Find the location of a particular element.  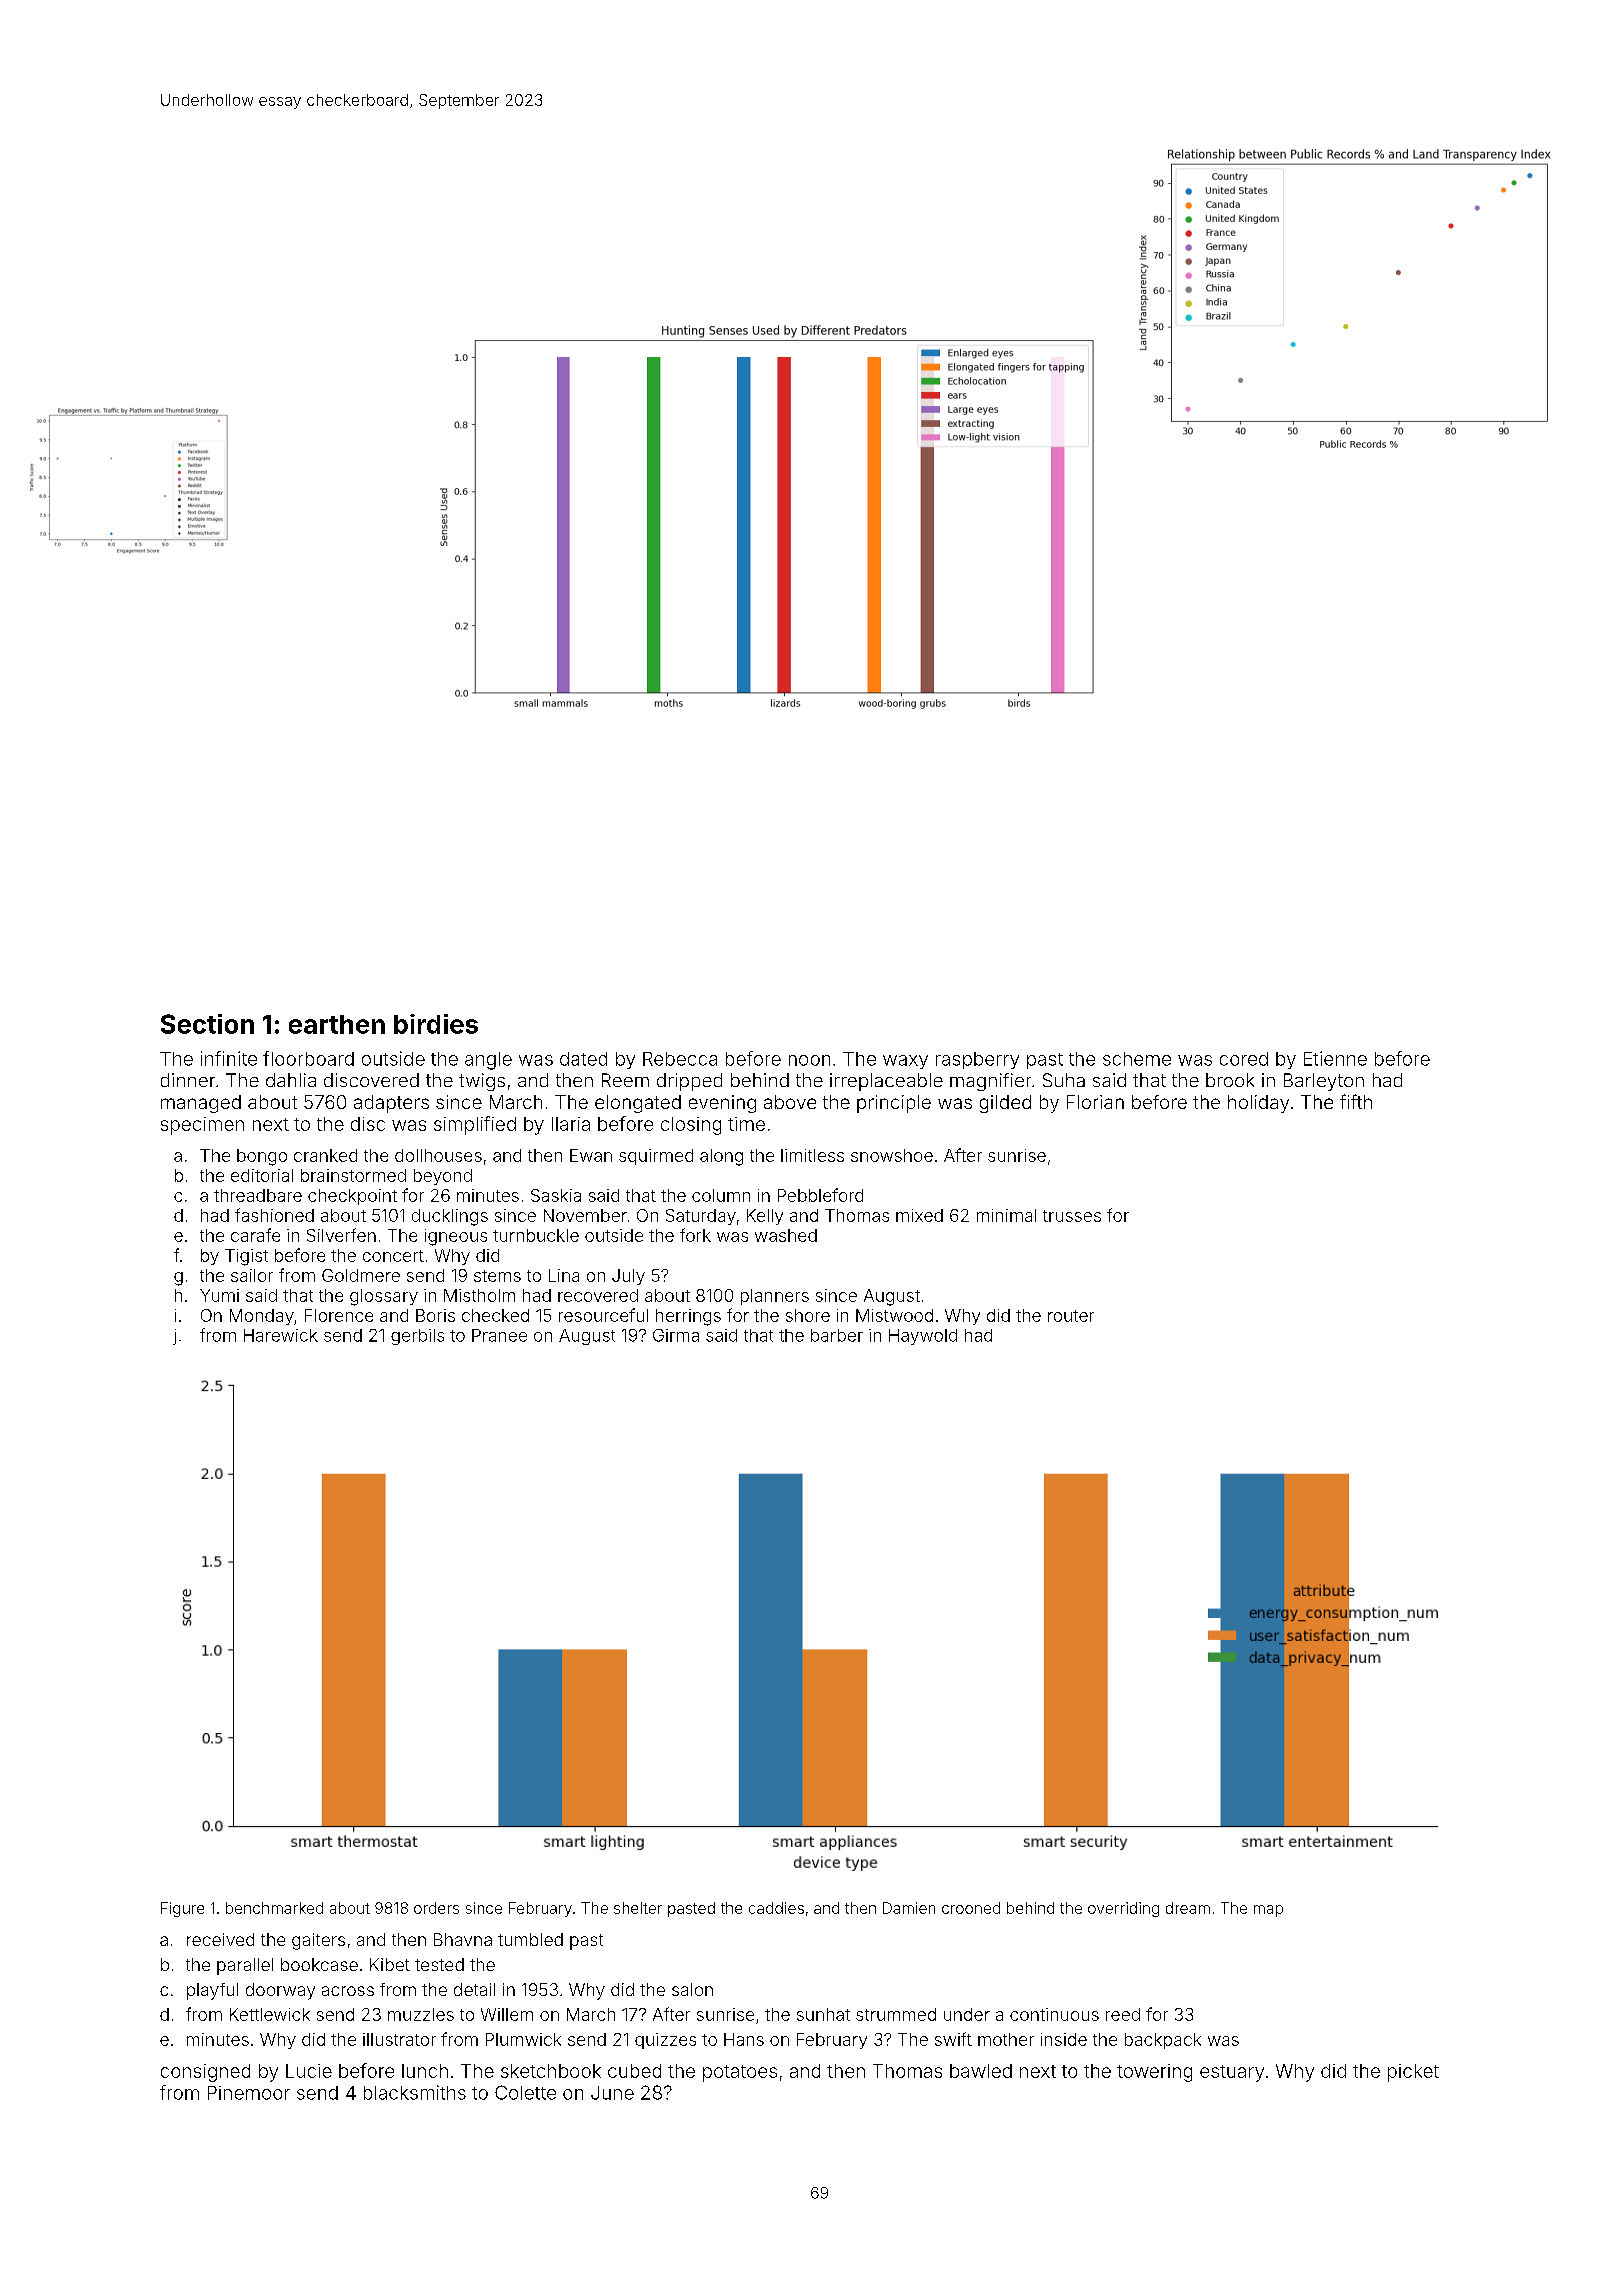

Figure is located at coordinates (182, 1909).
